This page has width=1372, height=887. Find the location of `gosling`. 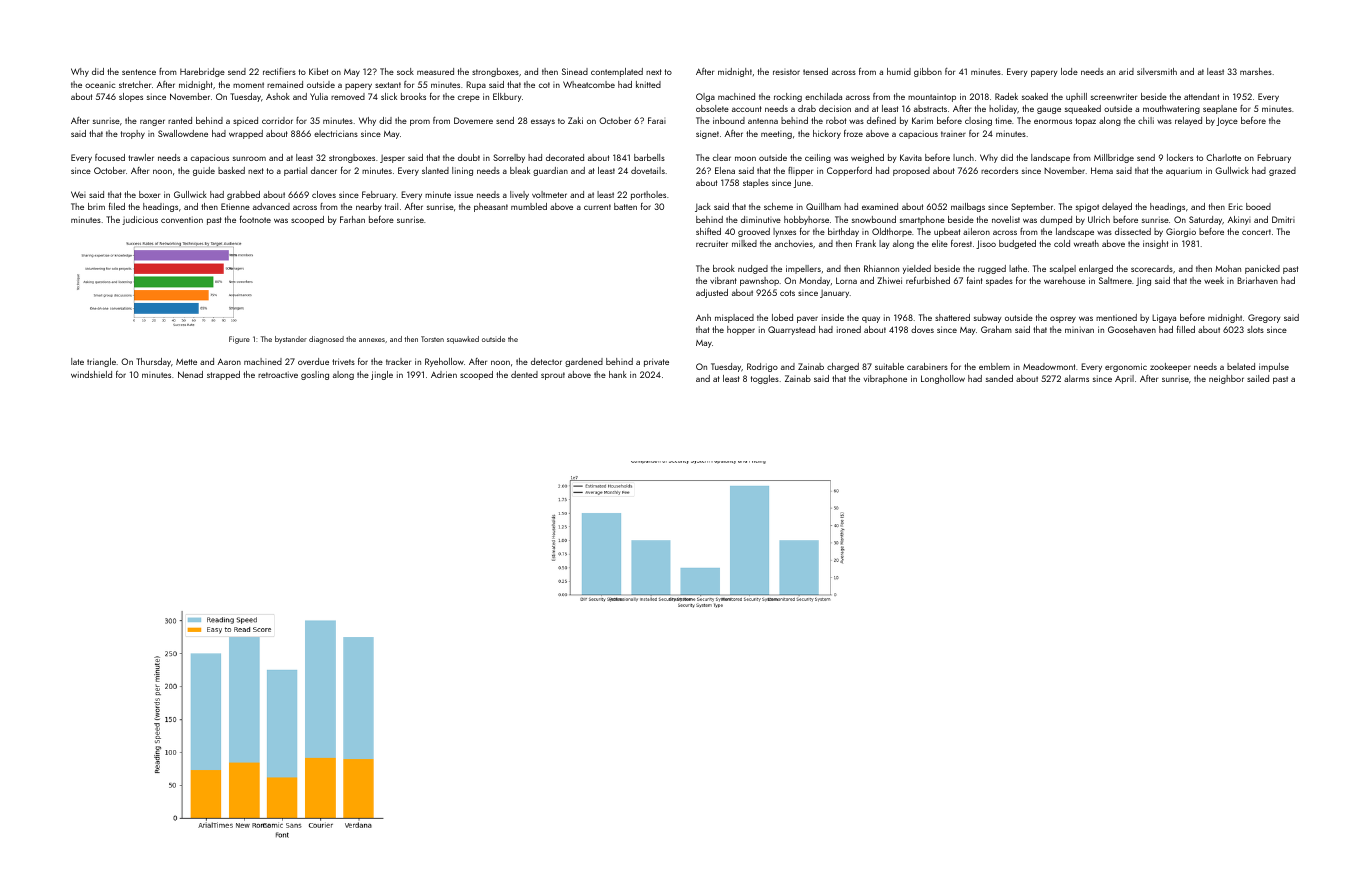

gosling is located at coordinates (315, 375).
